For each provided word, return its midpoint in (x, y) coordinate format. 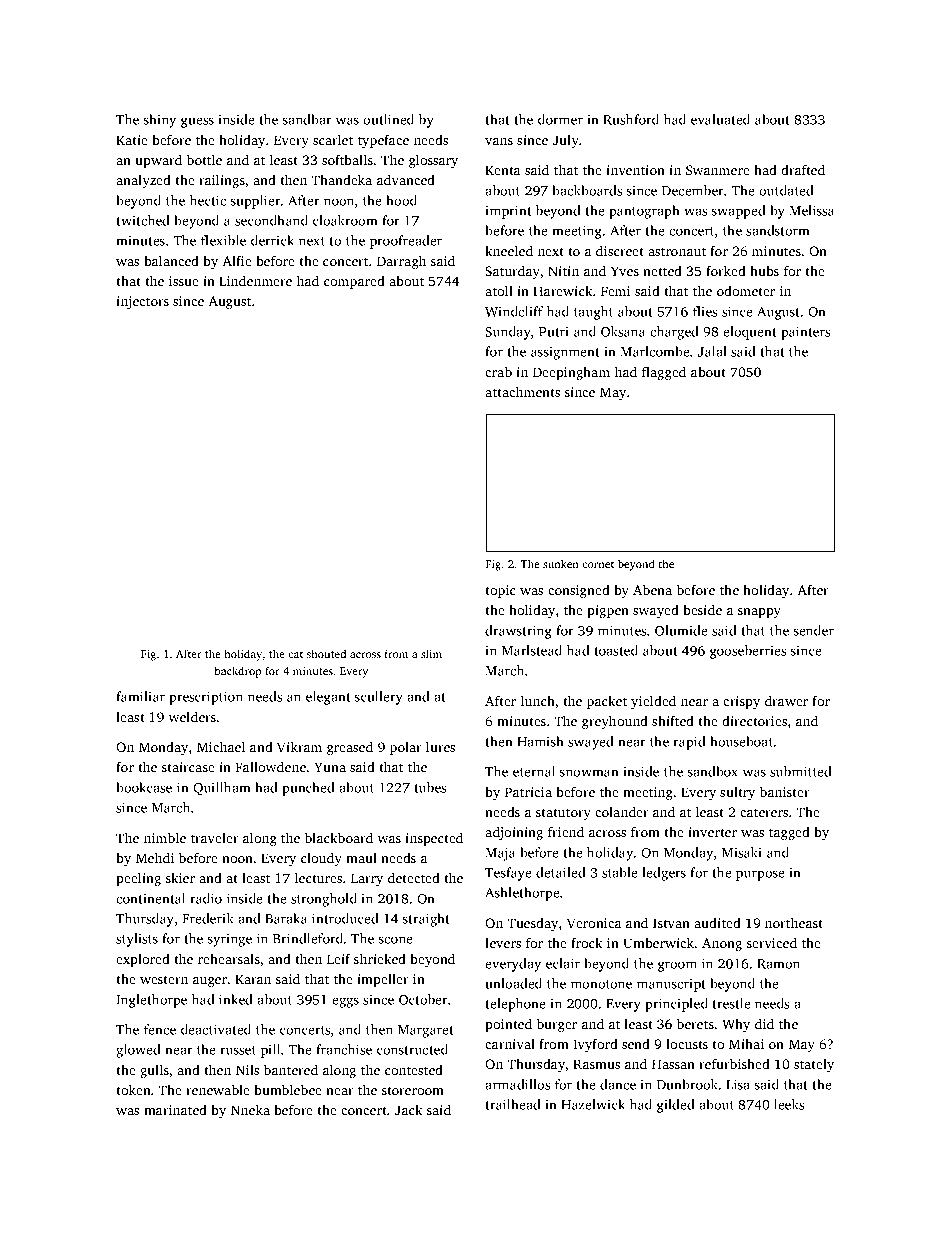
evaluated (720, 119)
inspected (434, 839)
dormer (560, 119)
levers (503, 943)
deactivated (216, 1029)
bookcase (144, 787)
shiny (160, 121)
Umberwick (659, 942)
